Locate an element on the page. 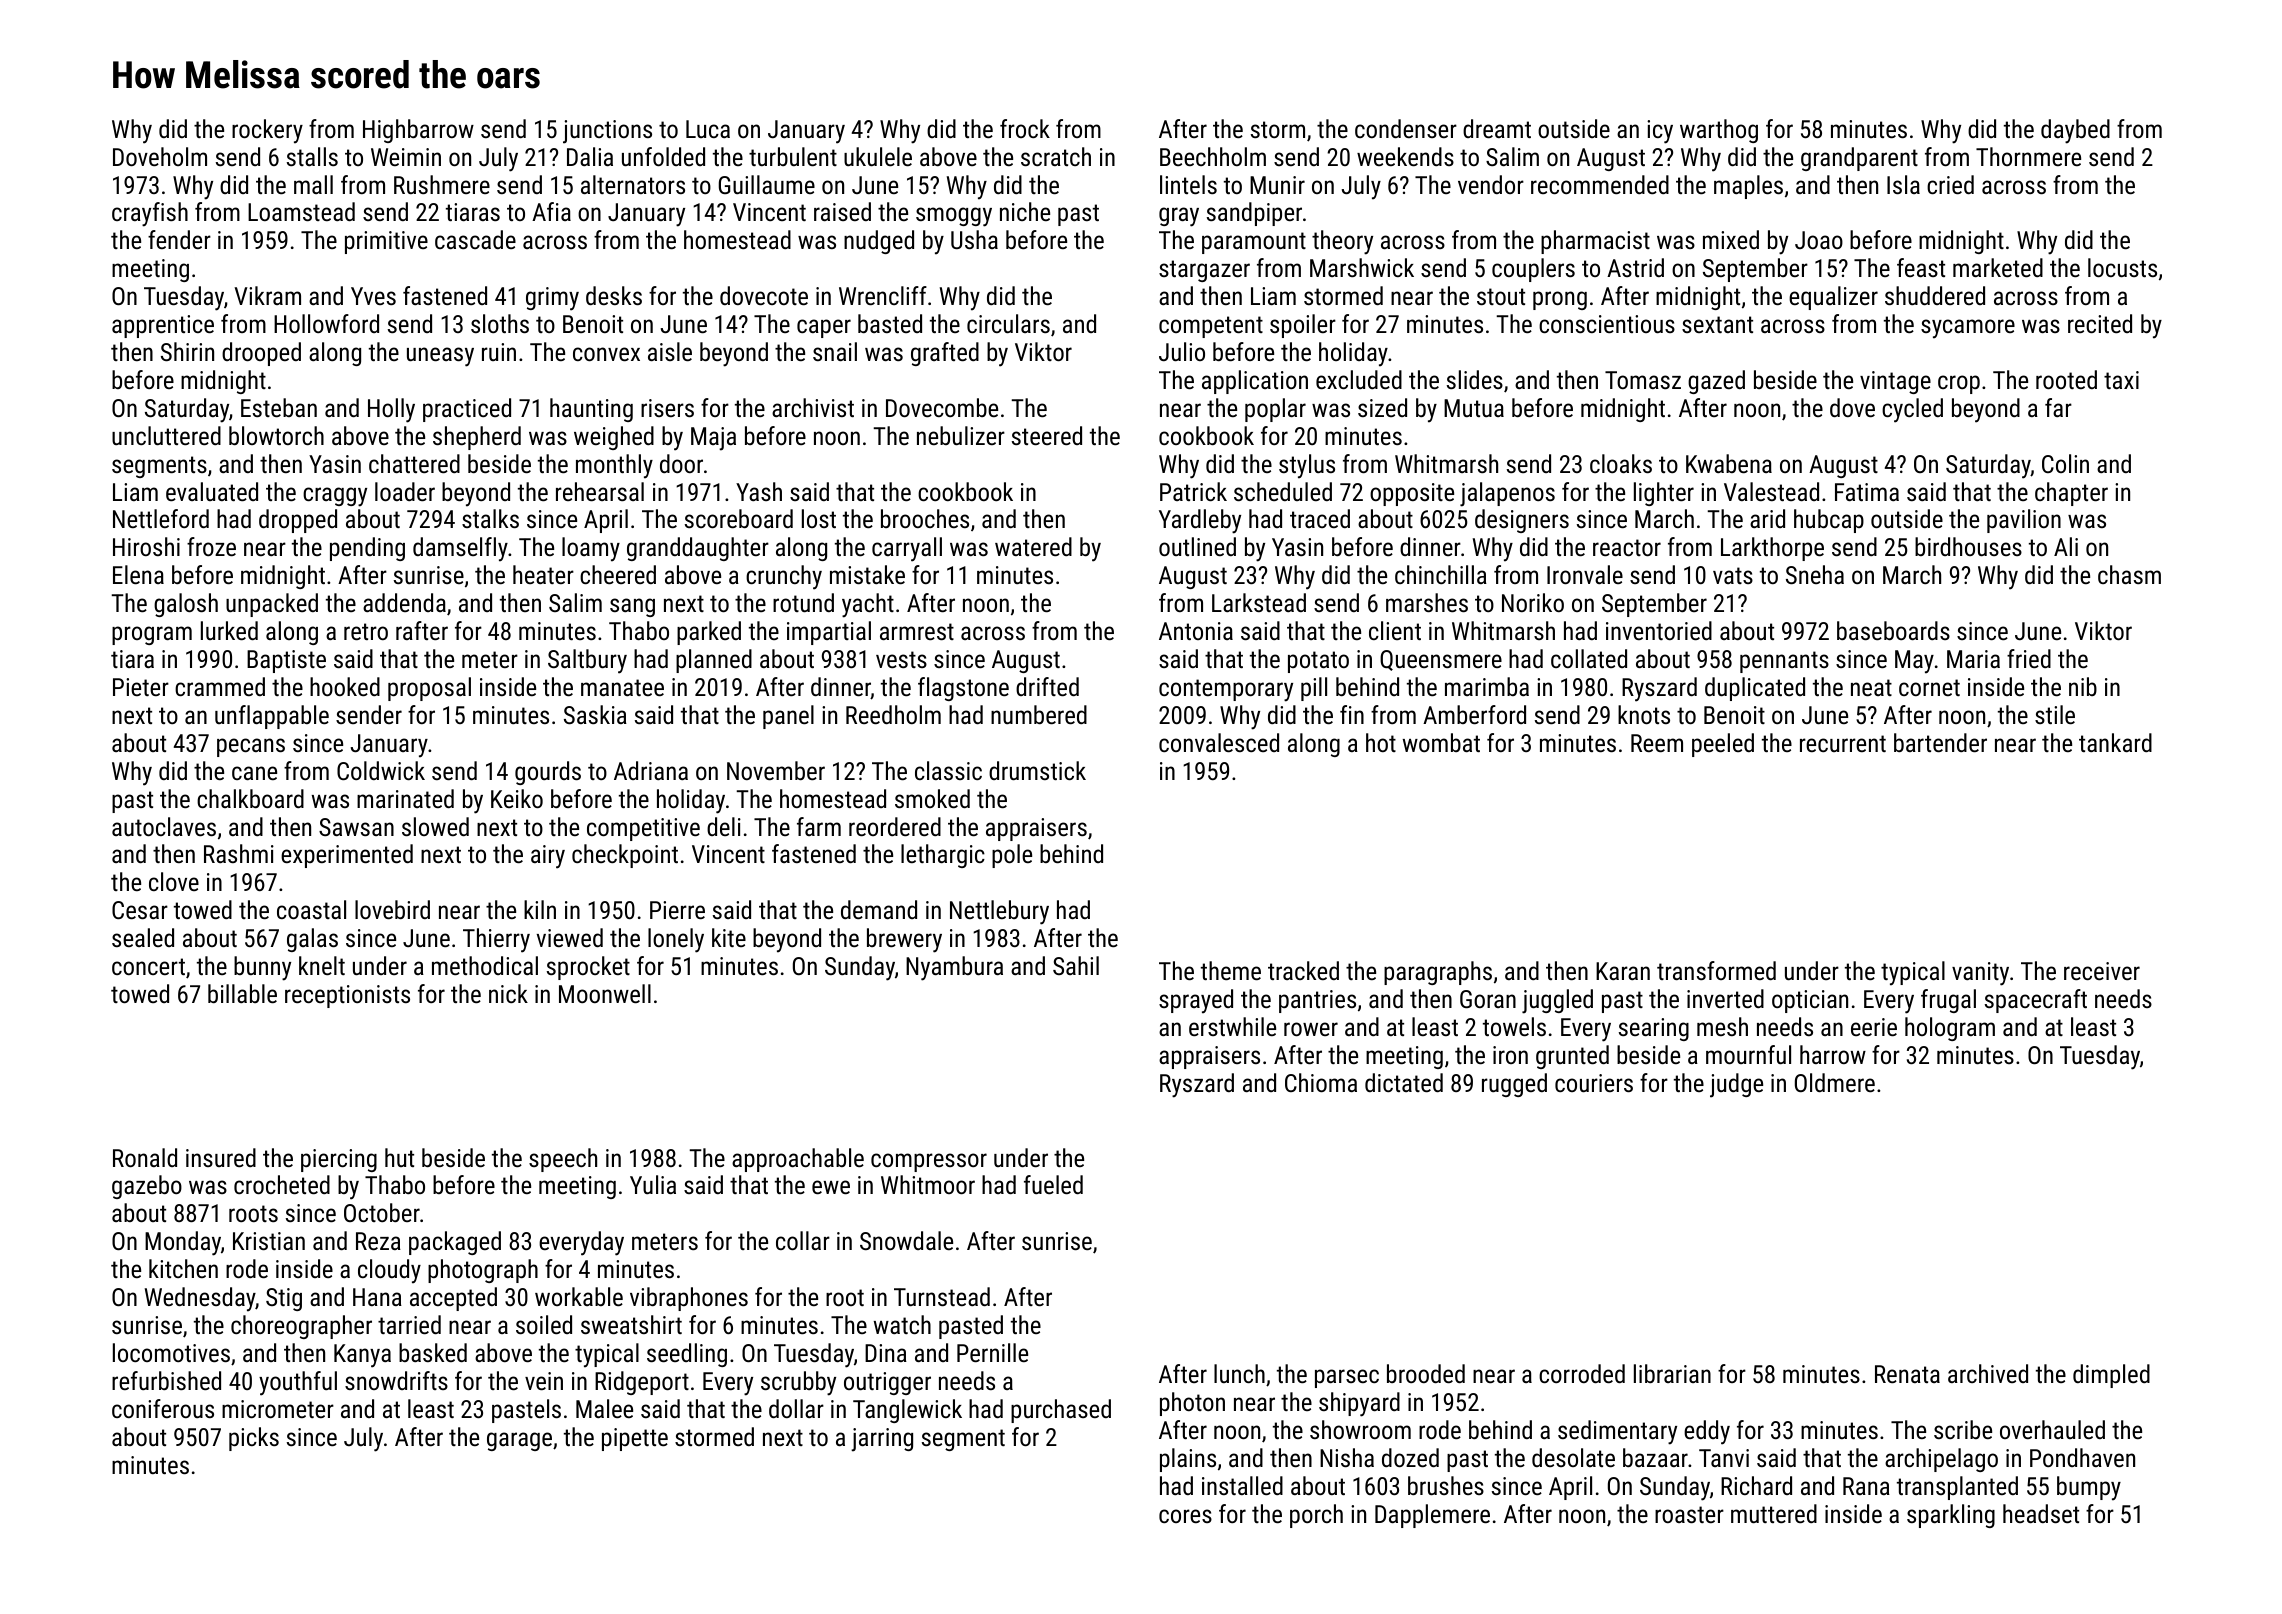 This page has height=1614, width=2282. spacecraft is located at coordinates (2036, 1001).
